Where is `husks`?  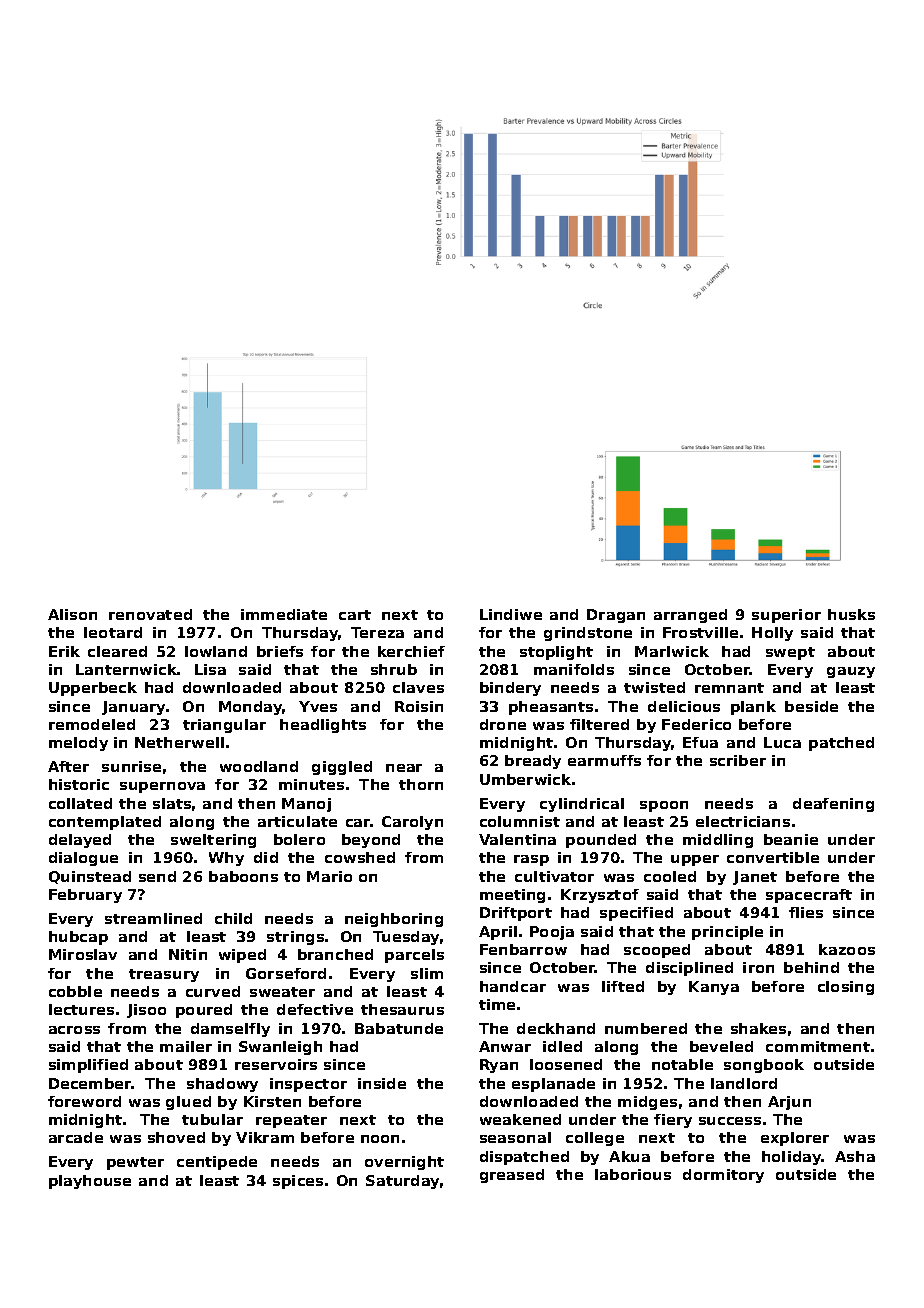
husks is located at coordinates (851, 614).
